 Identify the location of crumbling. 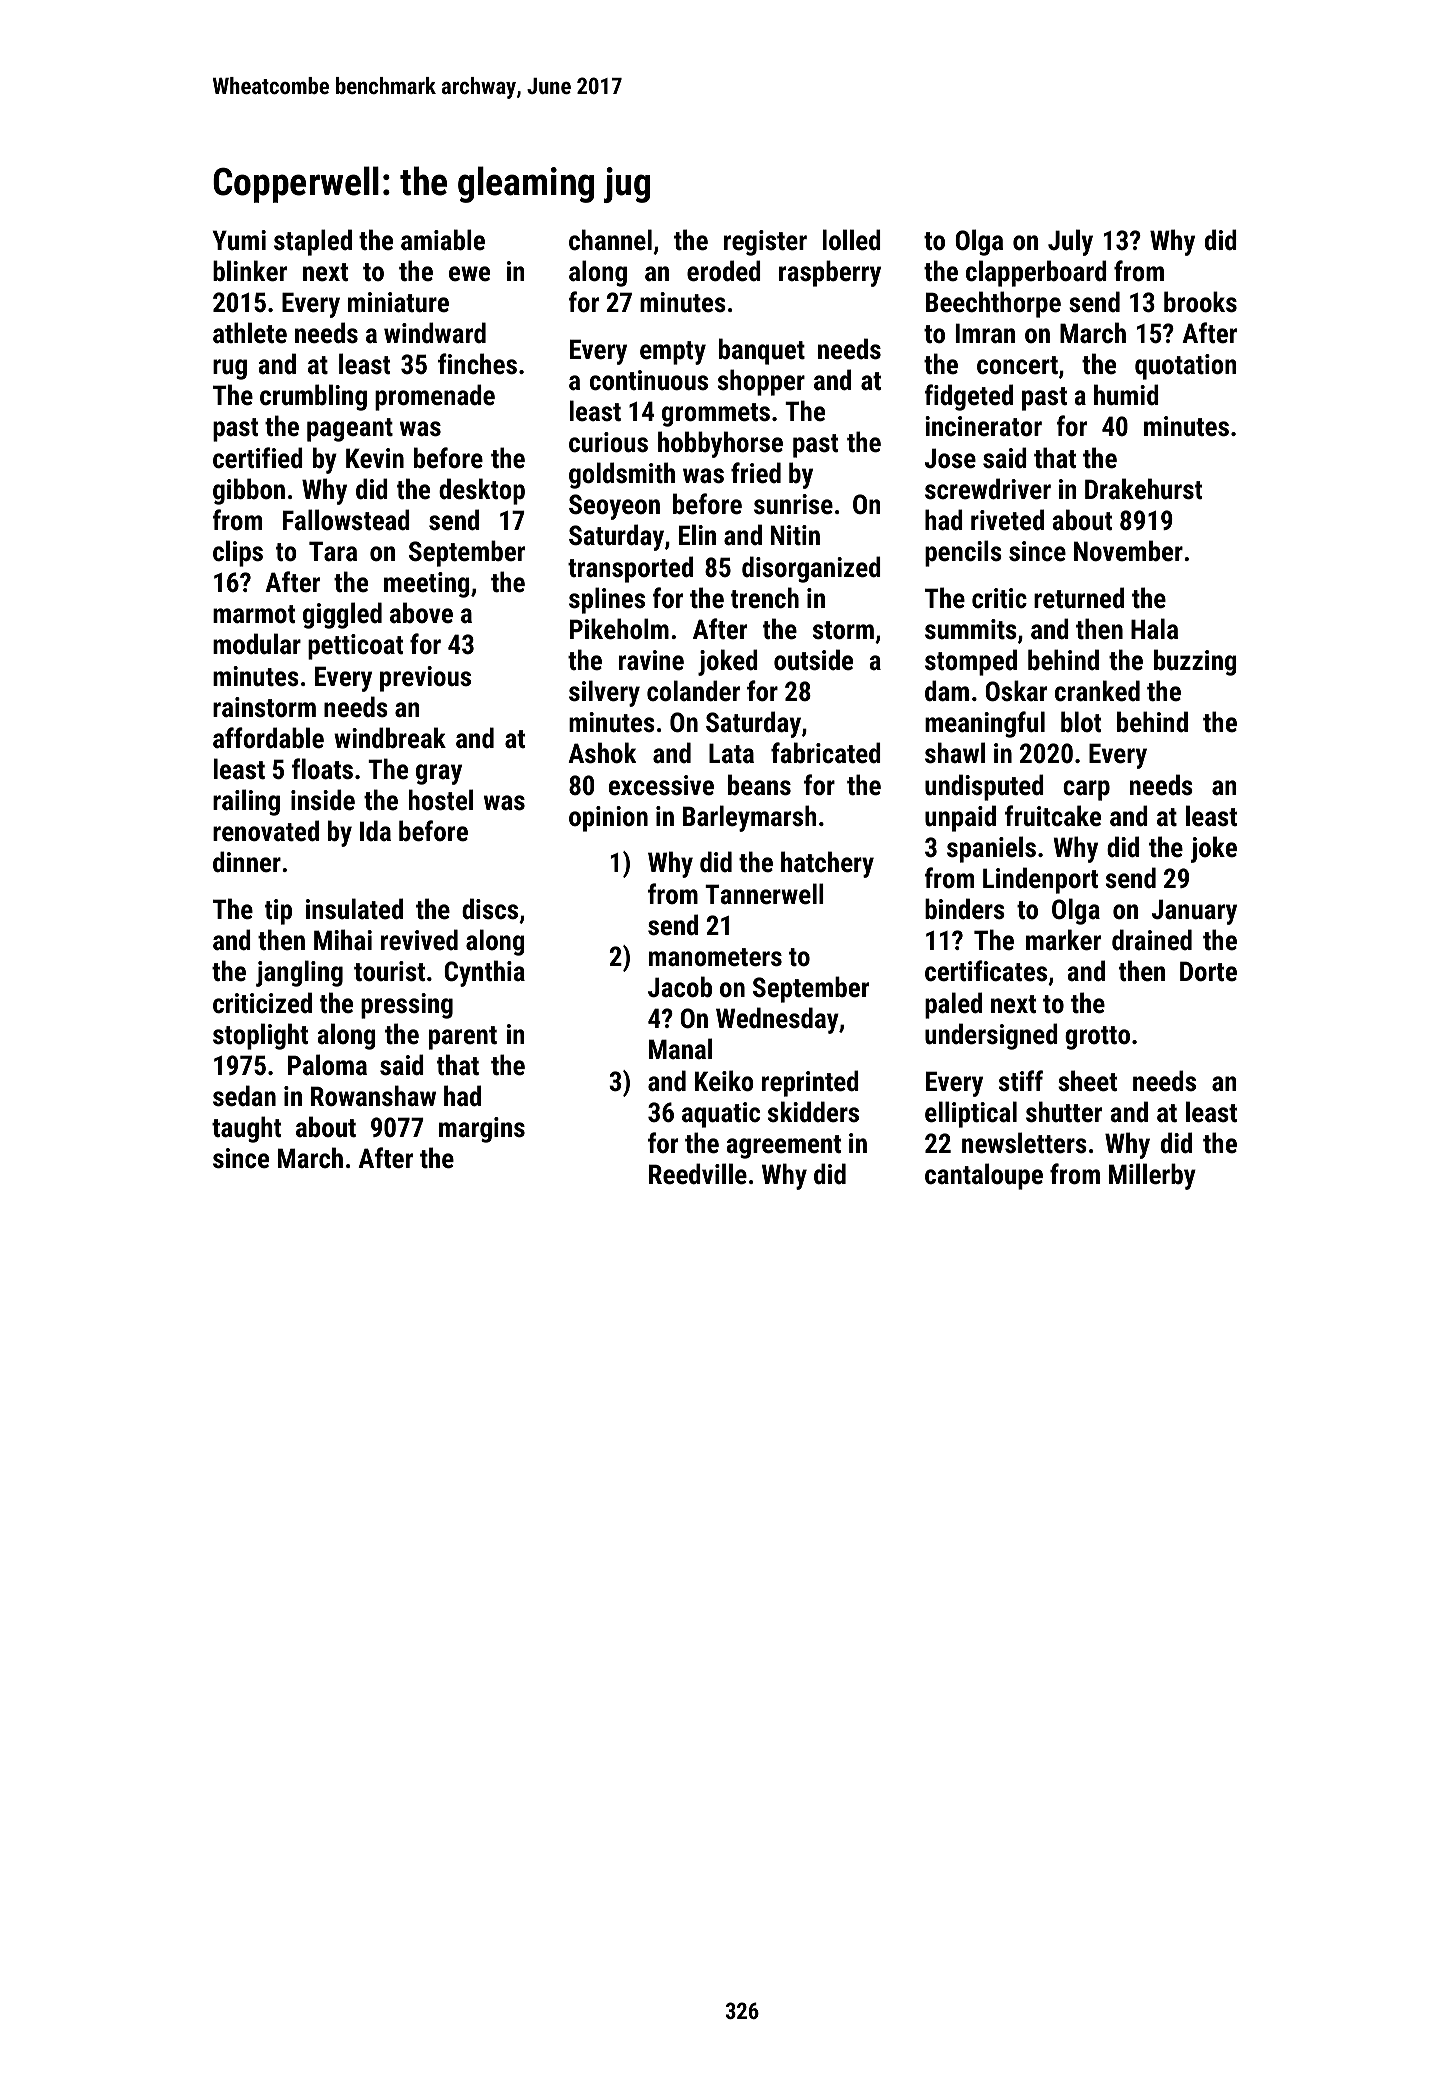
(313, 397).
